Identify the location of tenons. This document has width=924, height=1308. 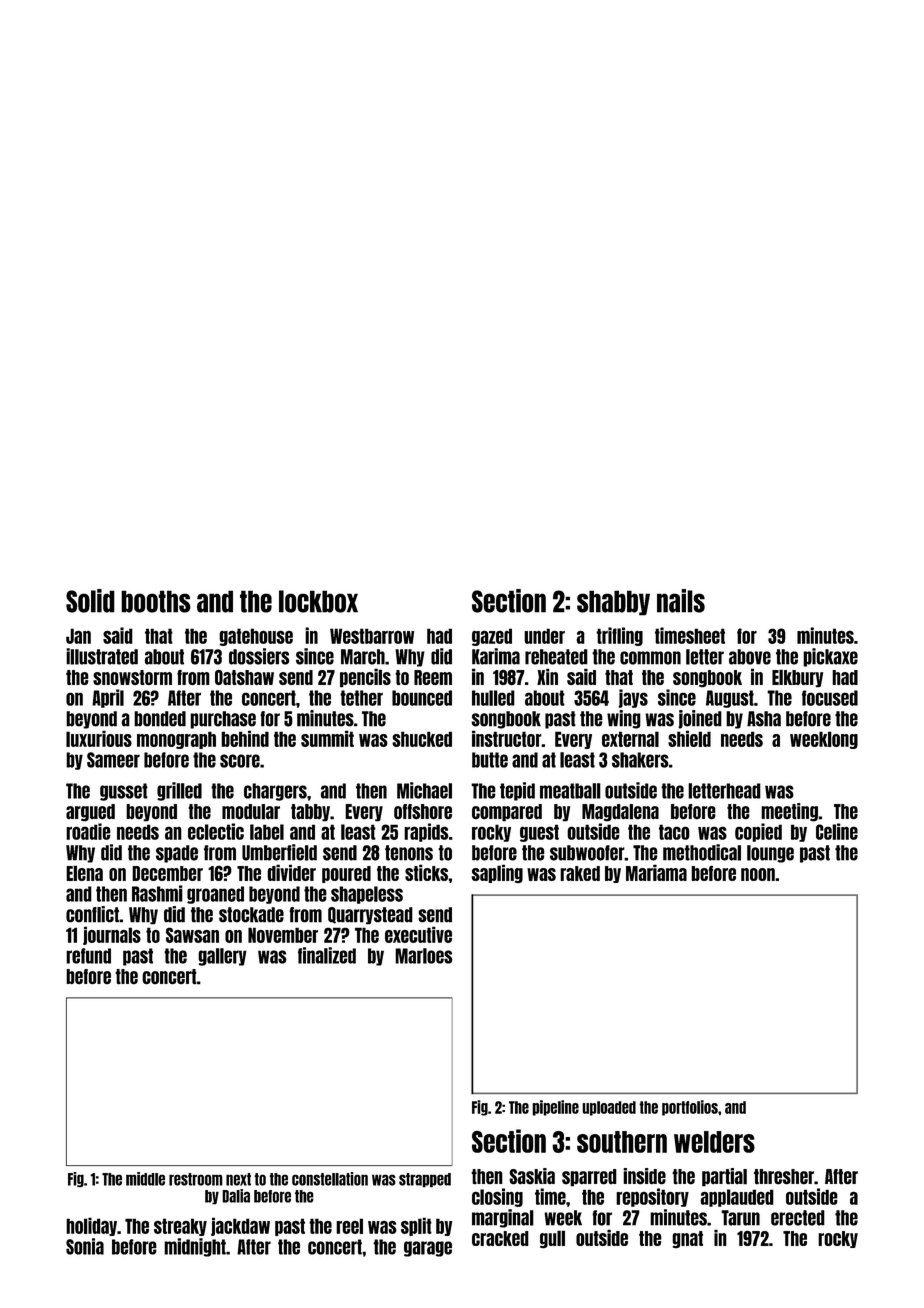
(409, 853).
